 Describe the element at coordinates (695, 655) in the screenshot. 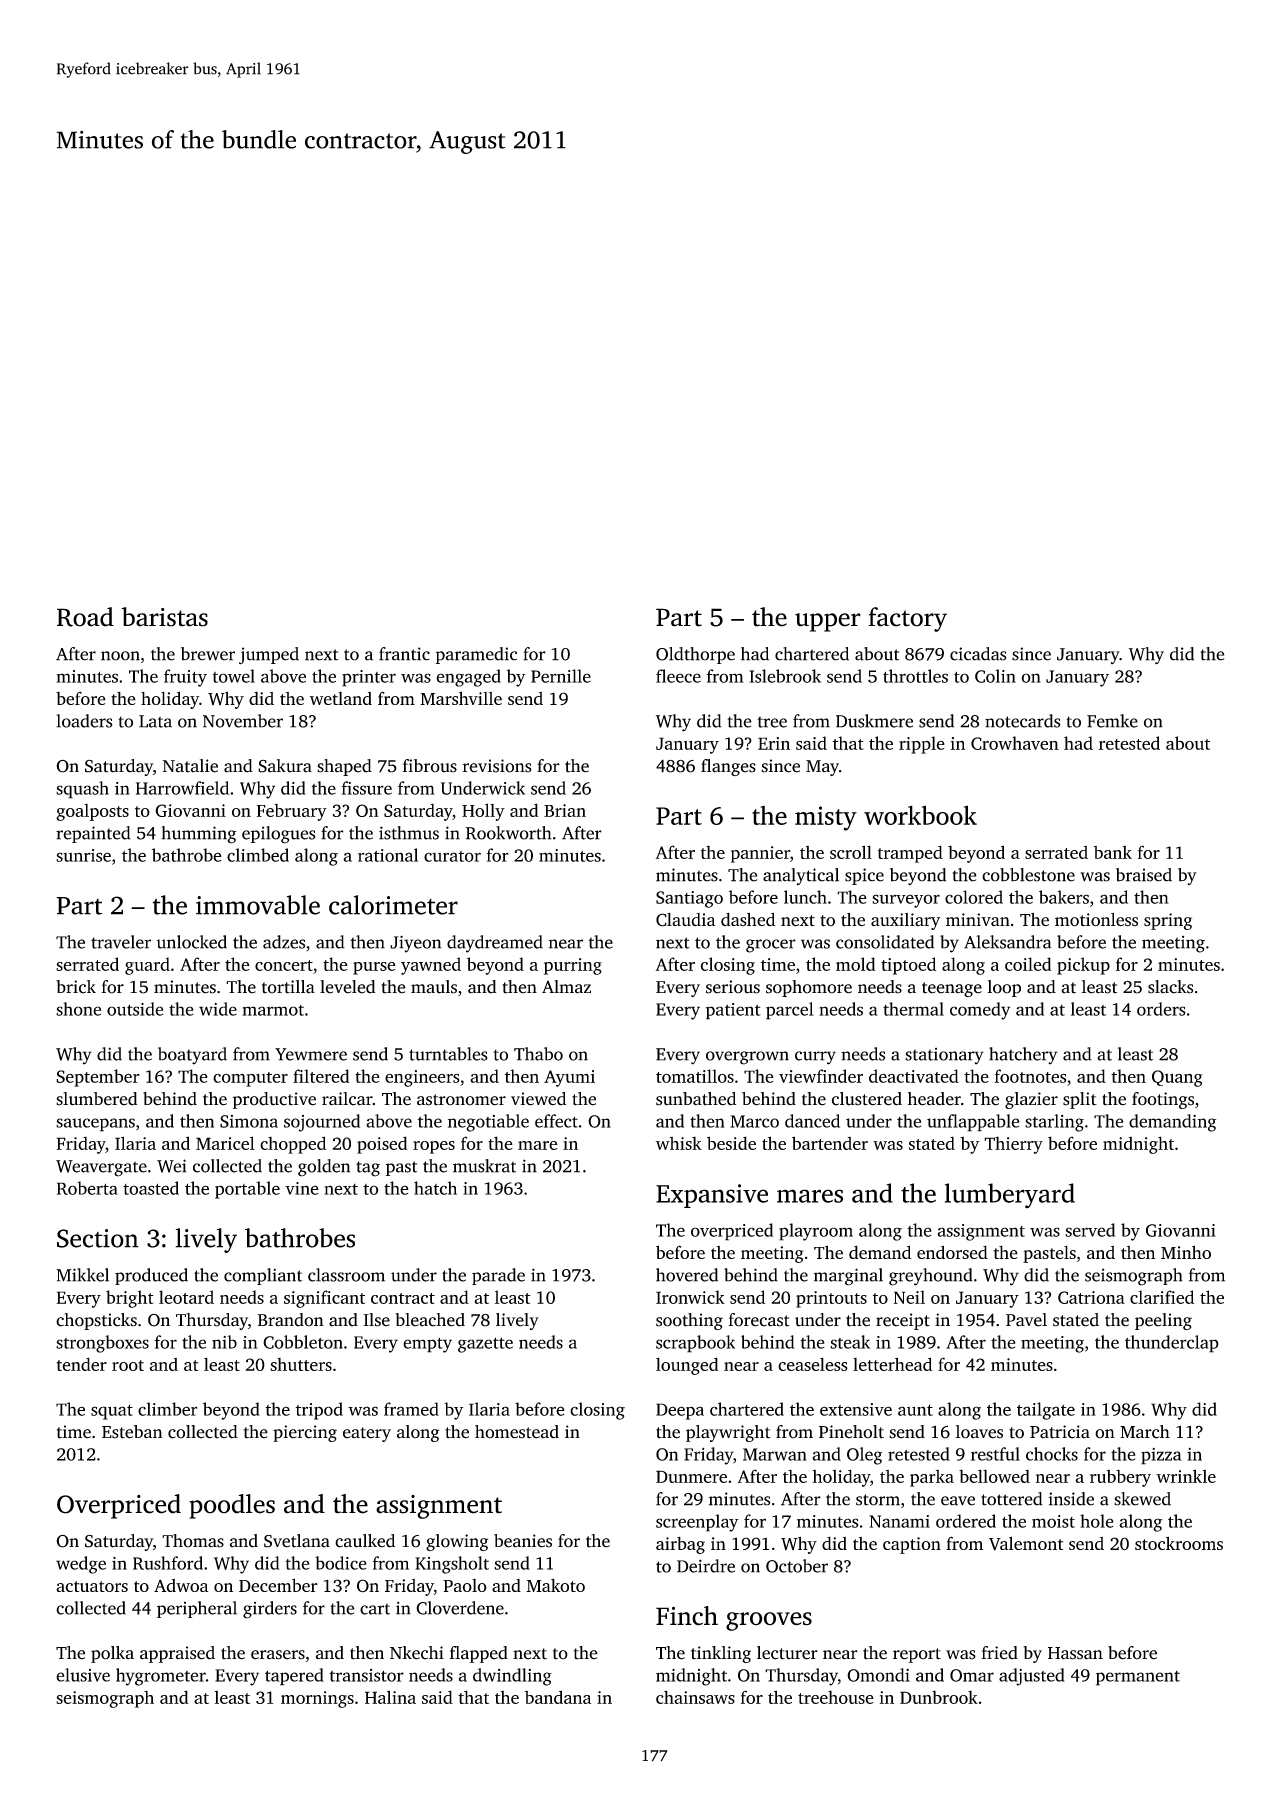

I see `Oldthorpe` at that location.
